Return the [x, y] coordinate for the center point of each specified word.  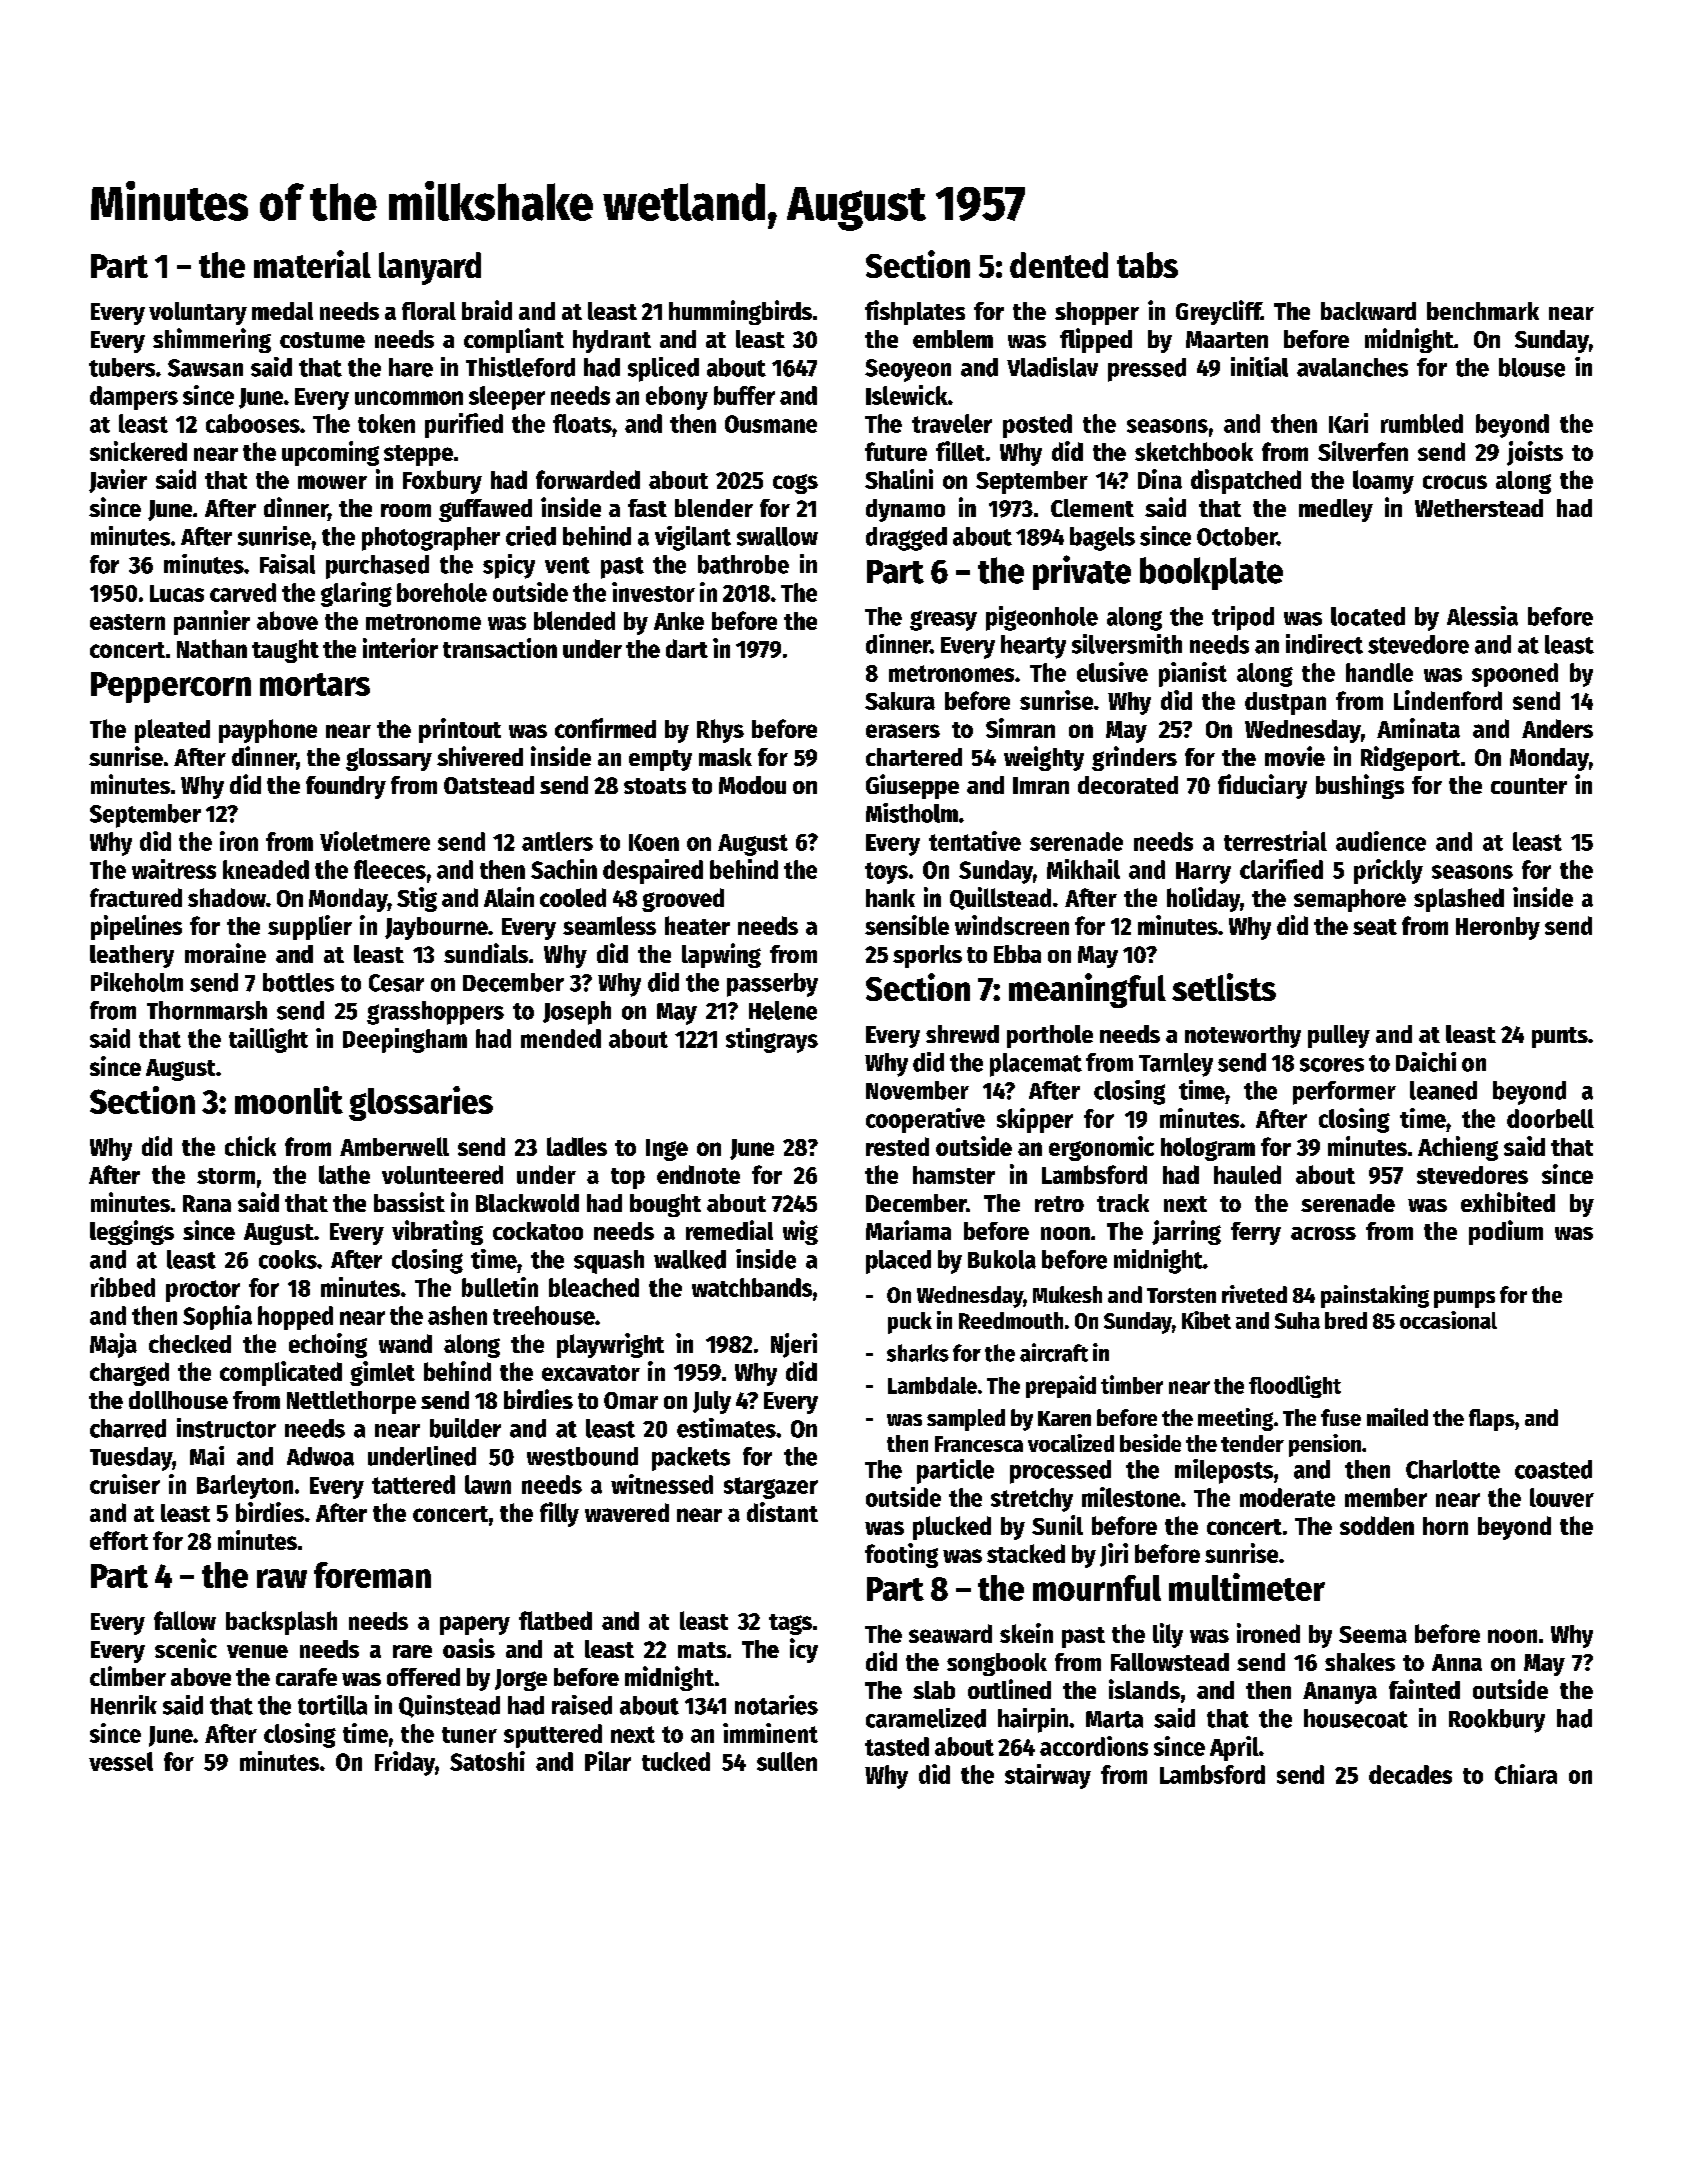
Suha [1297, 1320]
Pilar [608, 1761]
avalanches [1352, 367]
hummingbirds [740, 312]
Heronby [1498, 928]
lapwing [721, 955]
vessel [121, 1761]
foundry [346, 787]
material [312, 264]
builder [465, 1428]
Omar [631, 1400]
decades [1410, 1774]
